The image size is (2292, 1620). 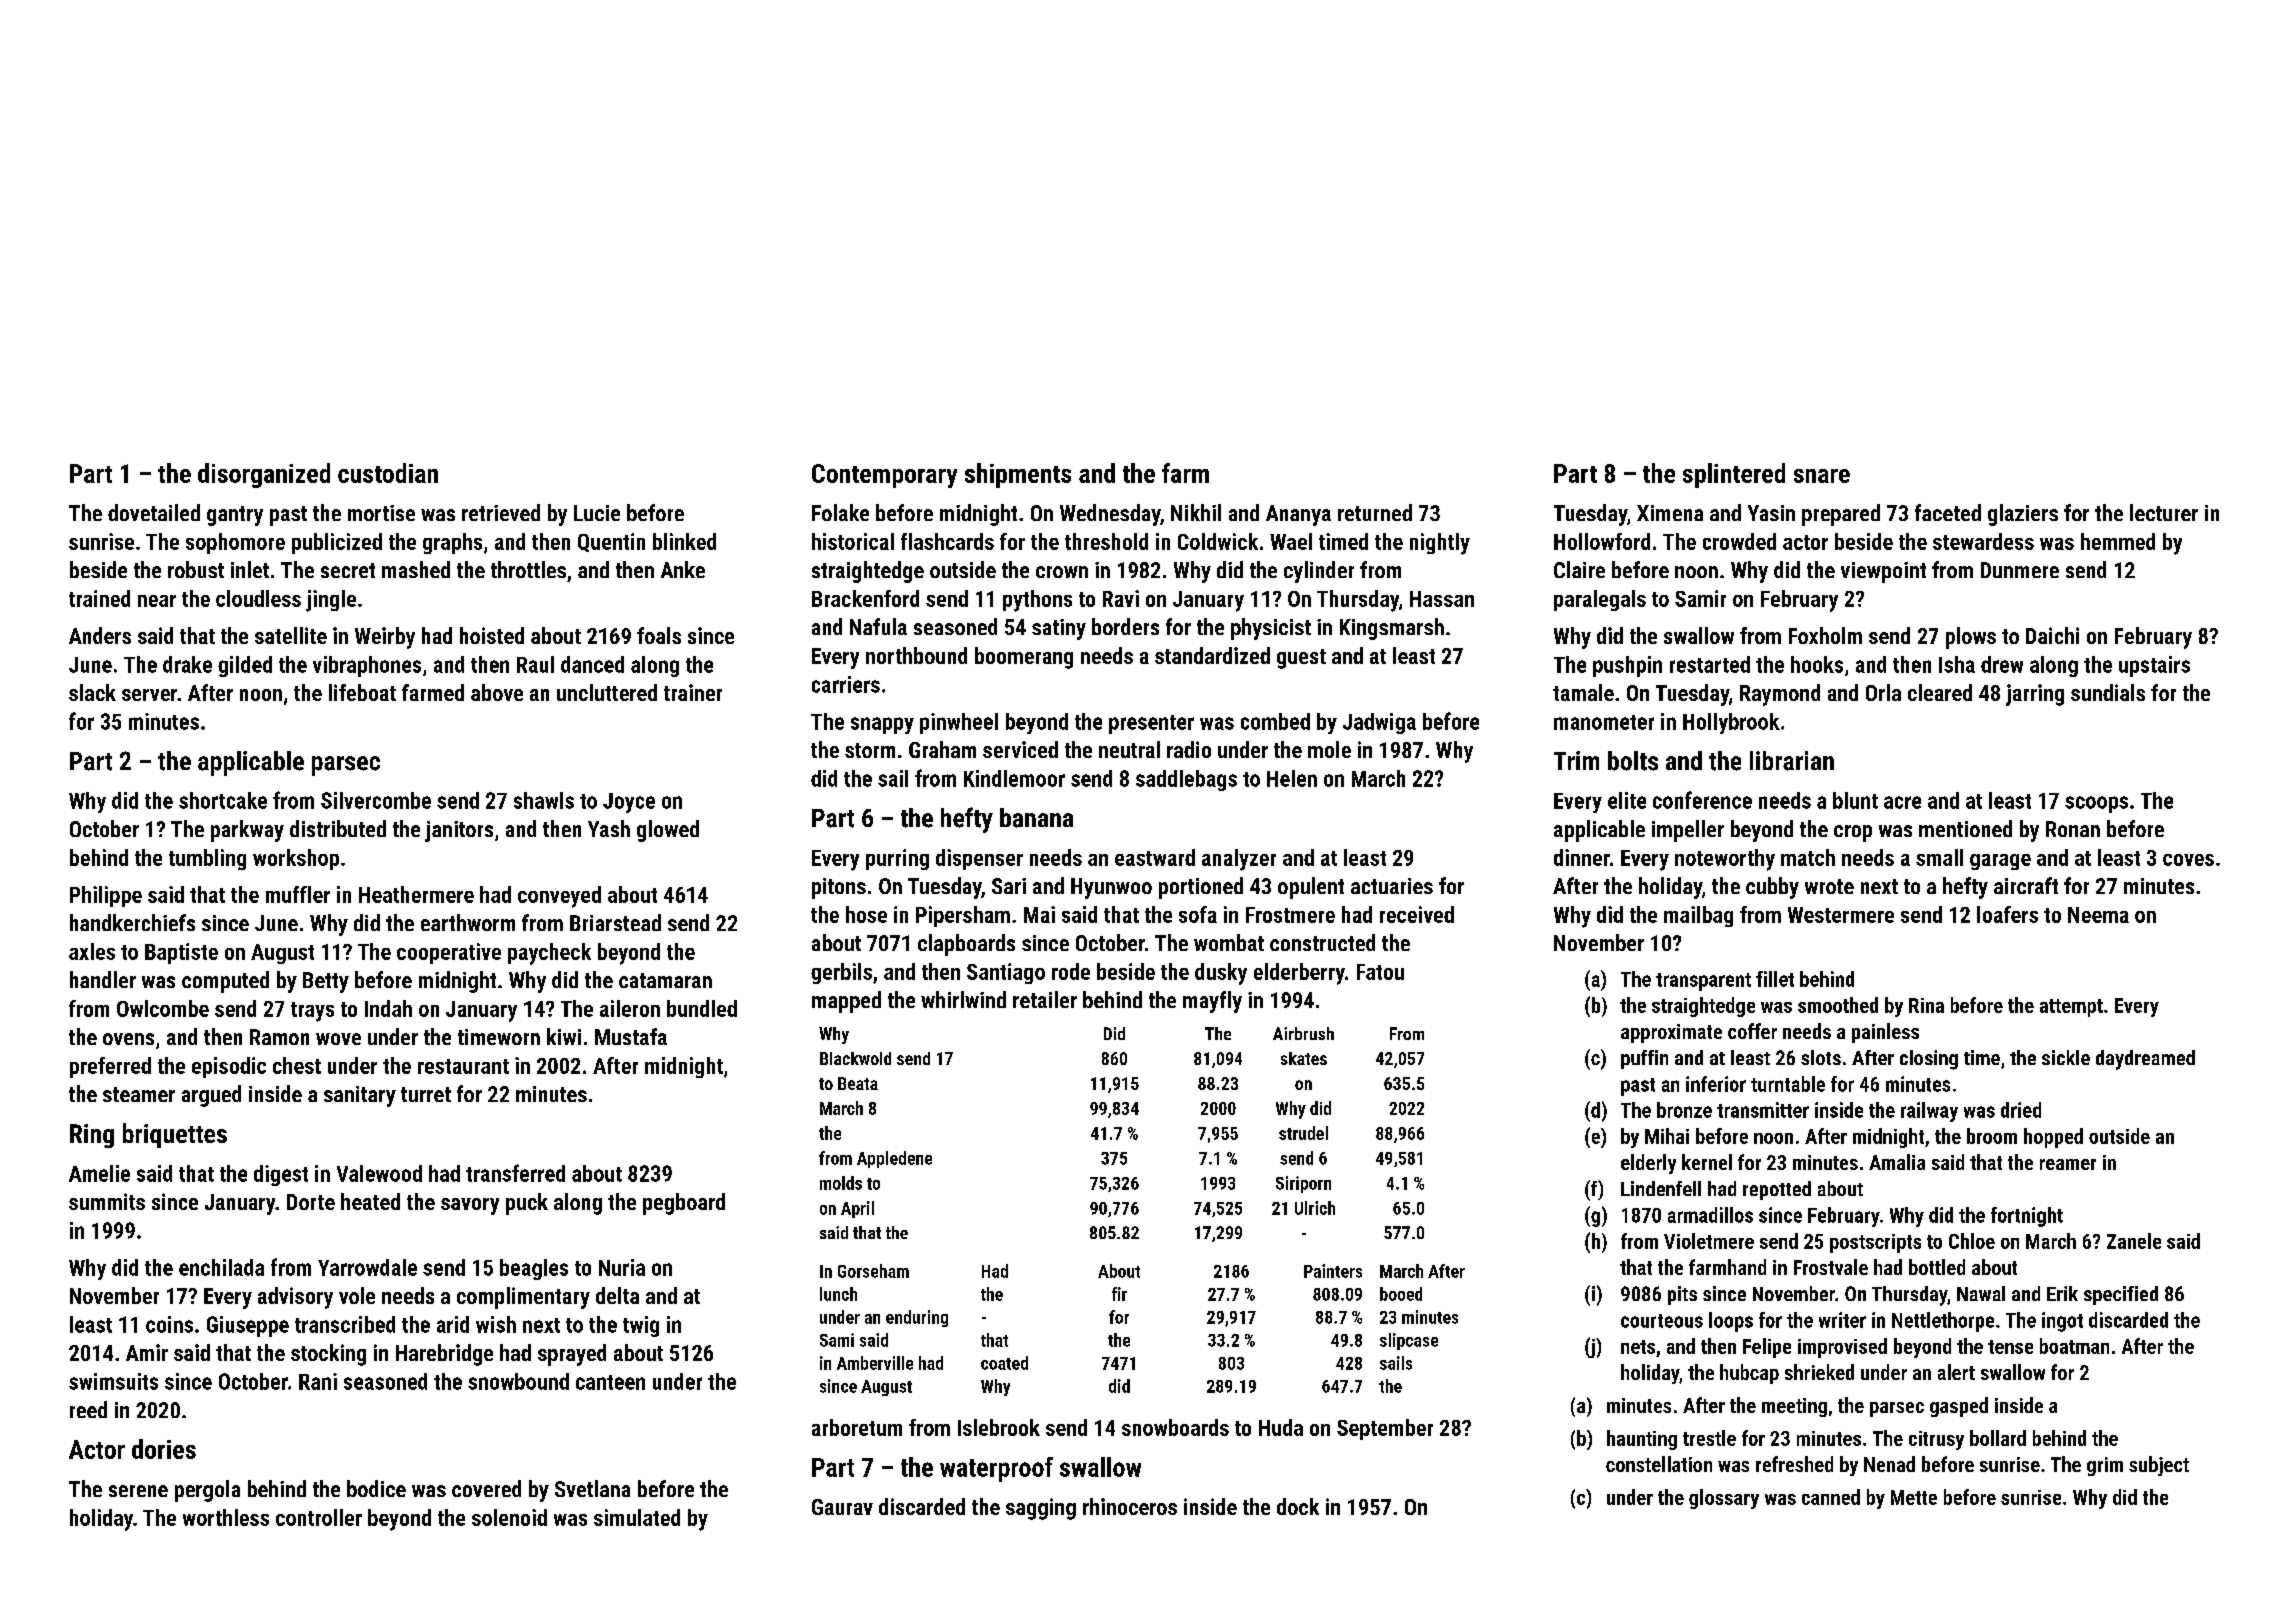 I want to click on Beata, so click(x=858, y=1083).
